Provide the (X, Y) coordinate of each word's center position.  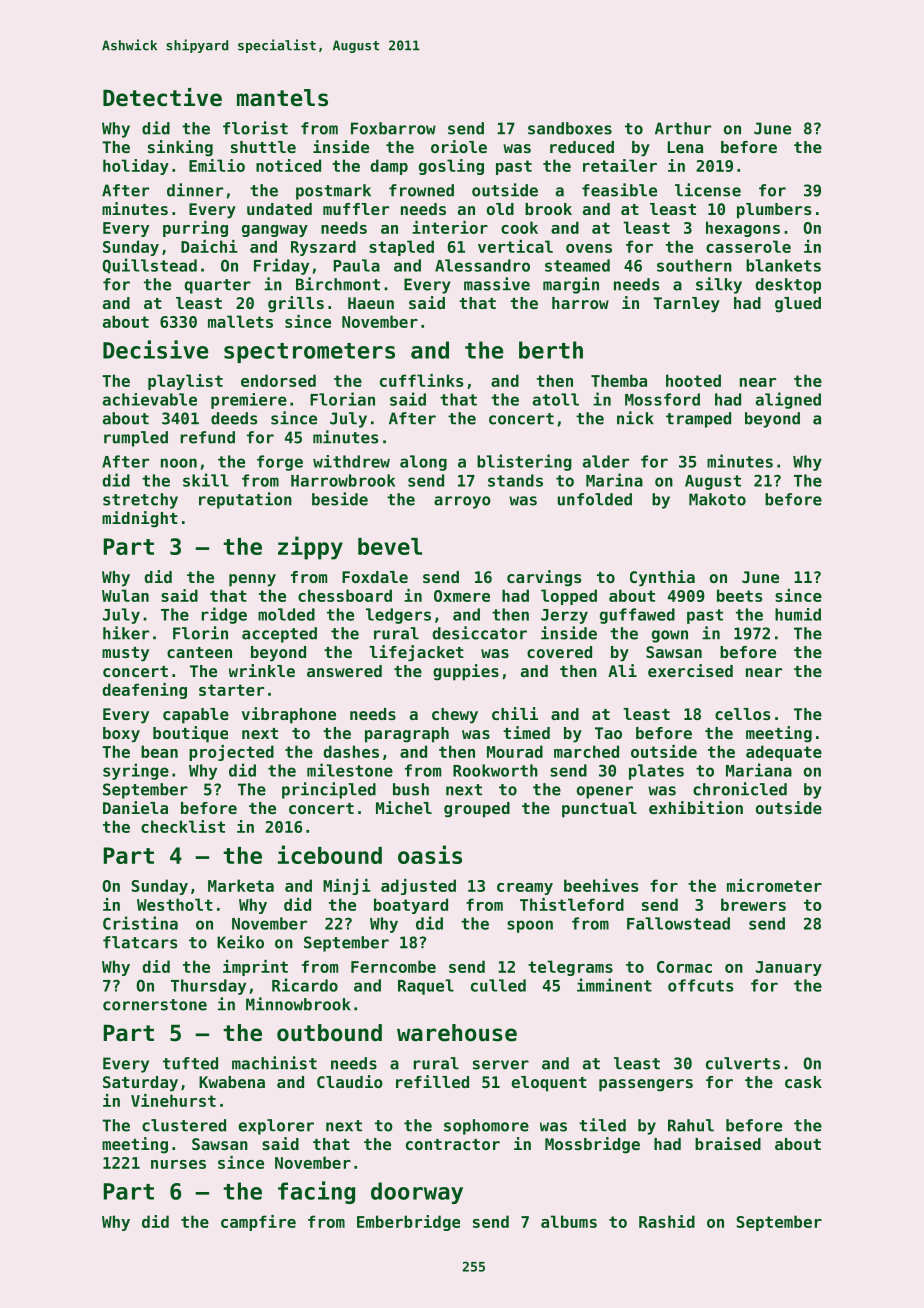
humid (798, 614)
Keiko (240, 942)
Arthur (683, 128)
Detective (162, 97)
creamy (525, 889)
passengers (646, 1085)
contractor (453, 1144)
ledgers (398, 616)
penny (252, 580)
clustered (184, 1125)
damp (389, 167)
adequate (784, 753)
